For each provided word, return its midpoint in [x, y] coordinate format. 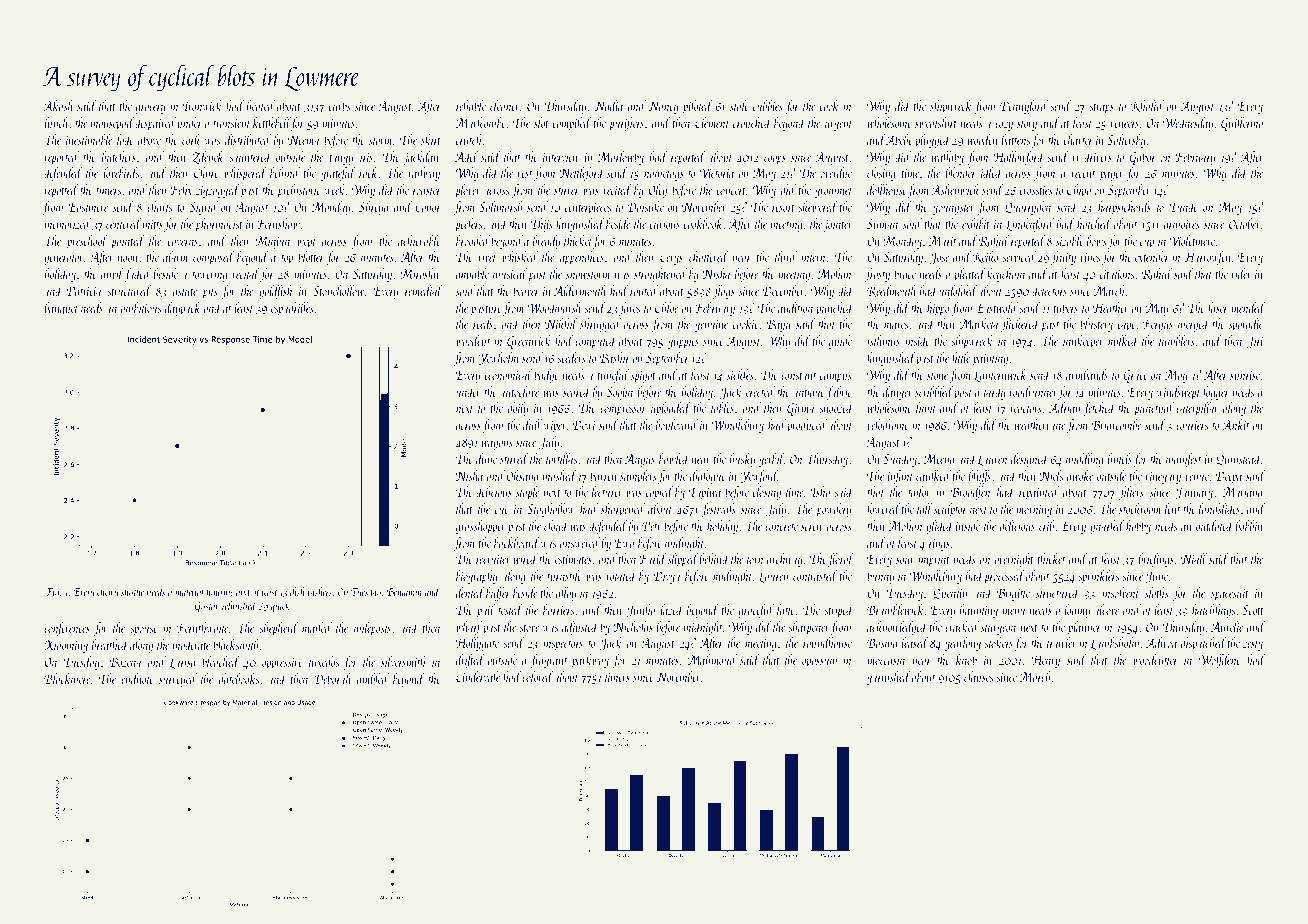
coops [775, 160]
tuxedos [324, 661]
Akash [58, 105]
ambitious [141, 307]
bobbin [1249, 525]
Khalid [1147, 106]
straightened [660, 275]
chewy [107, 592]
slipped [683, 560]
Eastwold [997, 307]
